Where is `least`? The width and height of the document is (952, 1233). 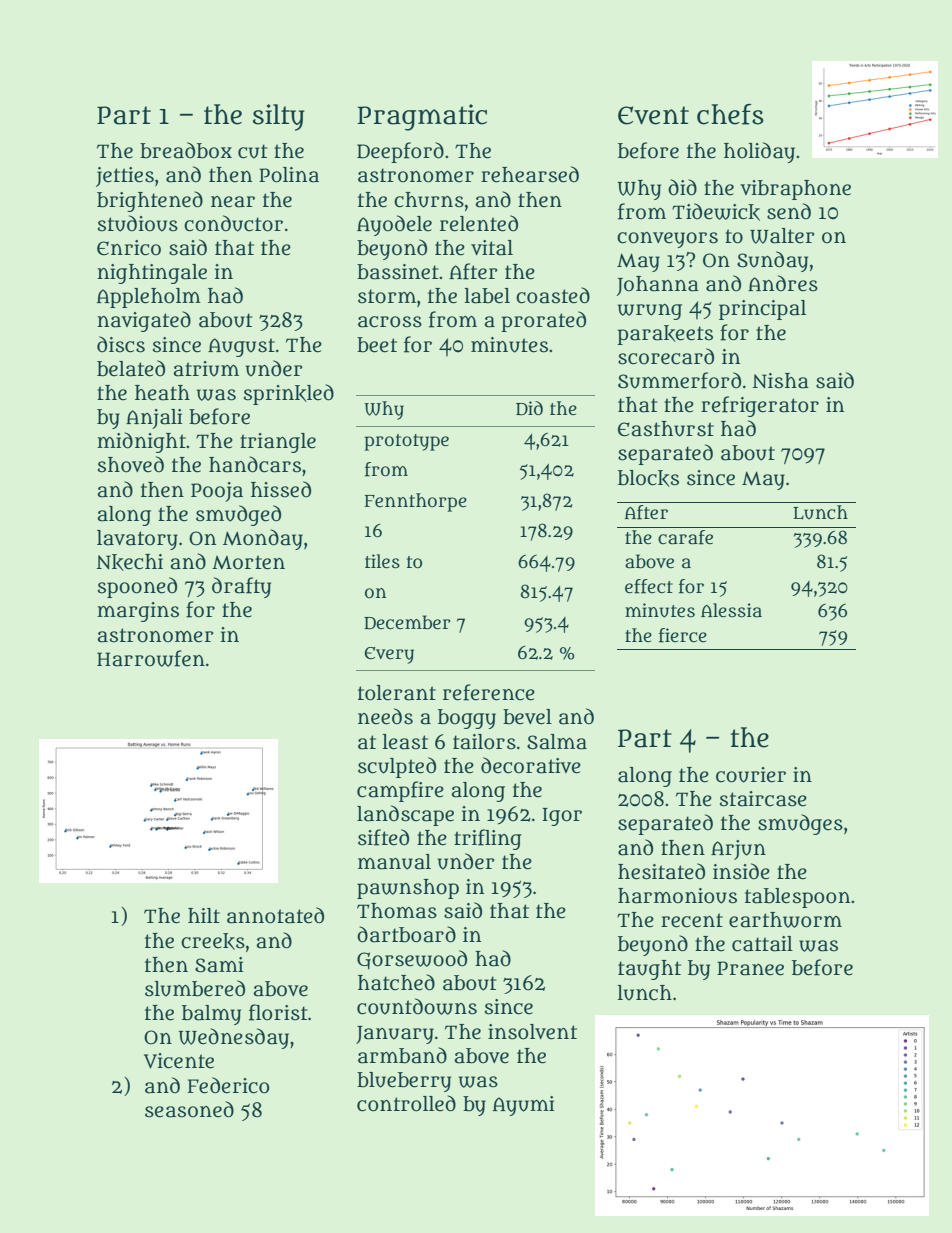 least is located at coordinates (405, 742).
